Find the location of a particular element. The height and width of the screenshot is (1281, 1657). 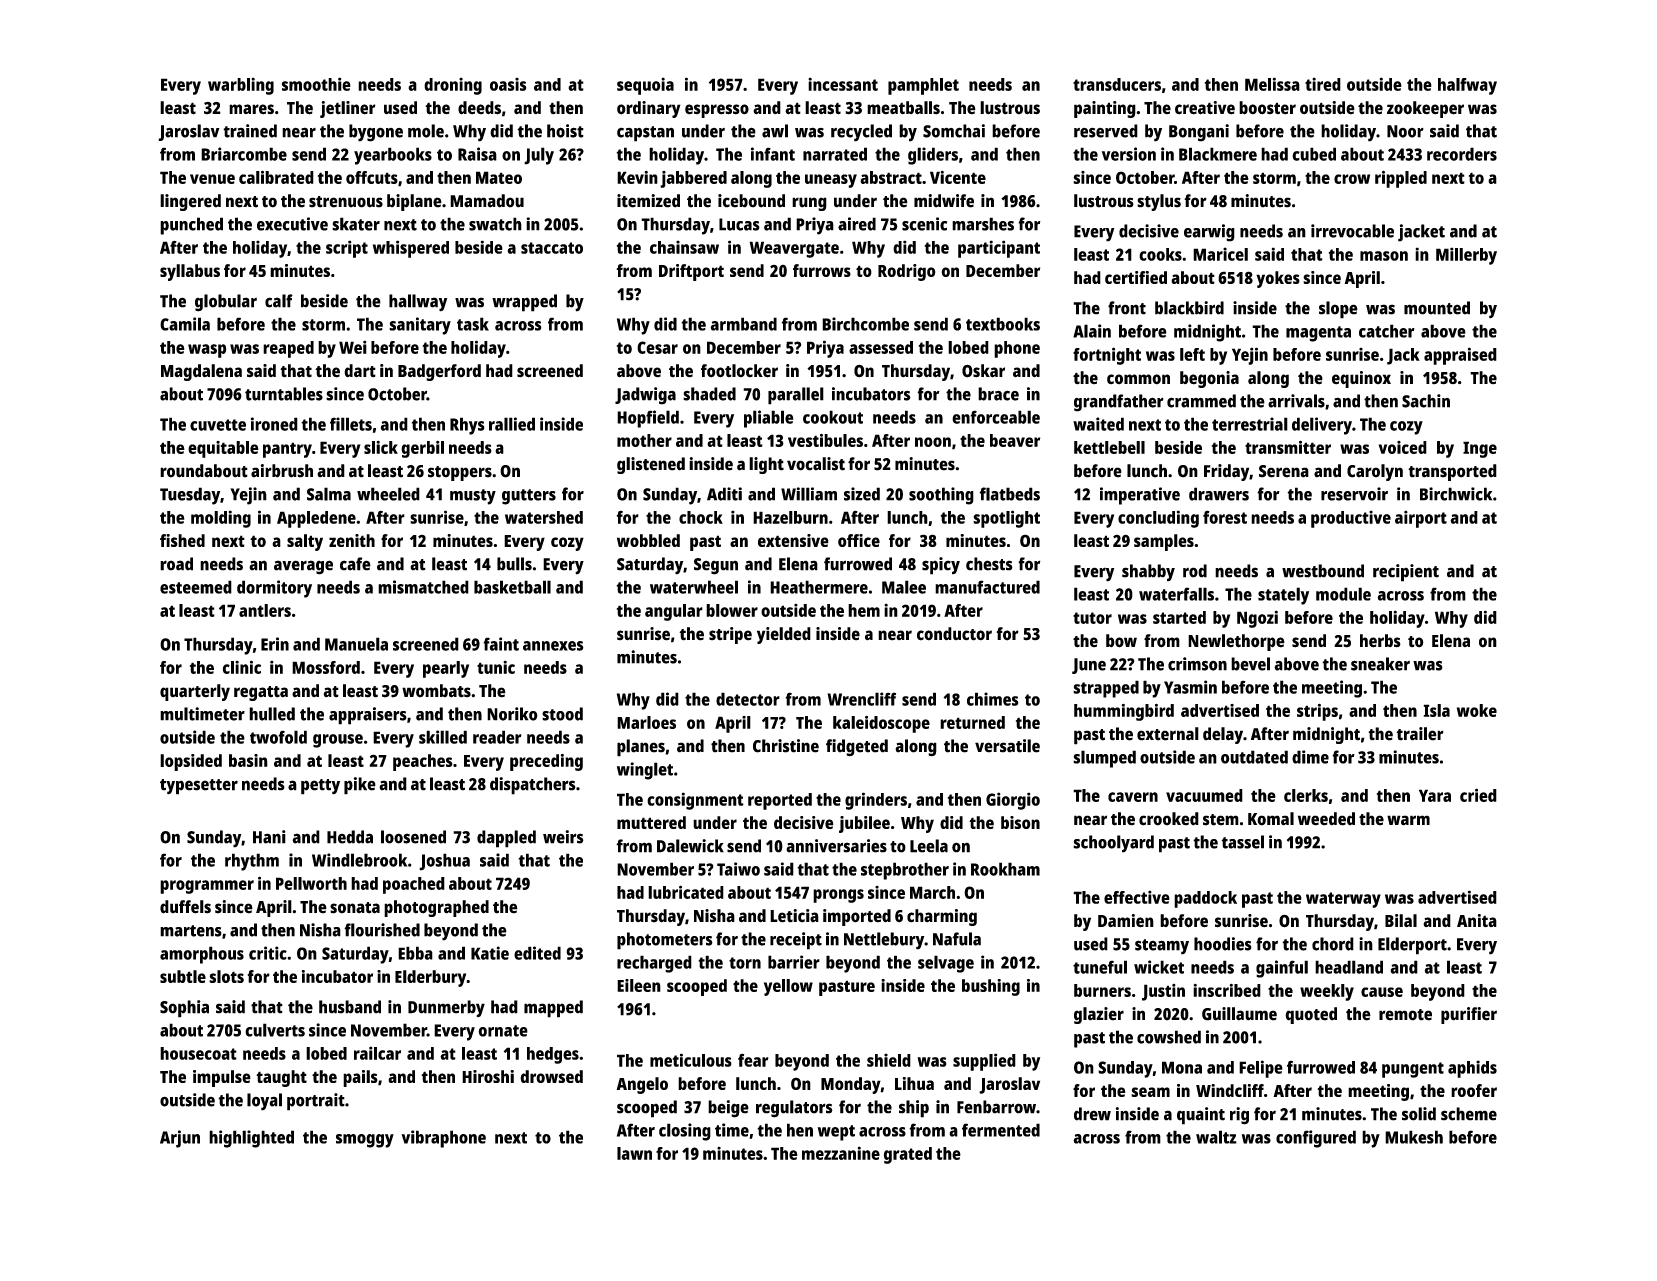

jetliner is located at coordinates (348, 109).
